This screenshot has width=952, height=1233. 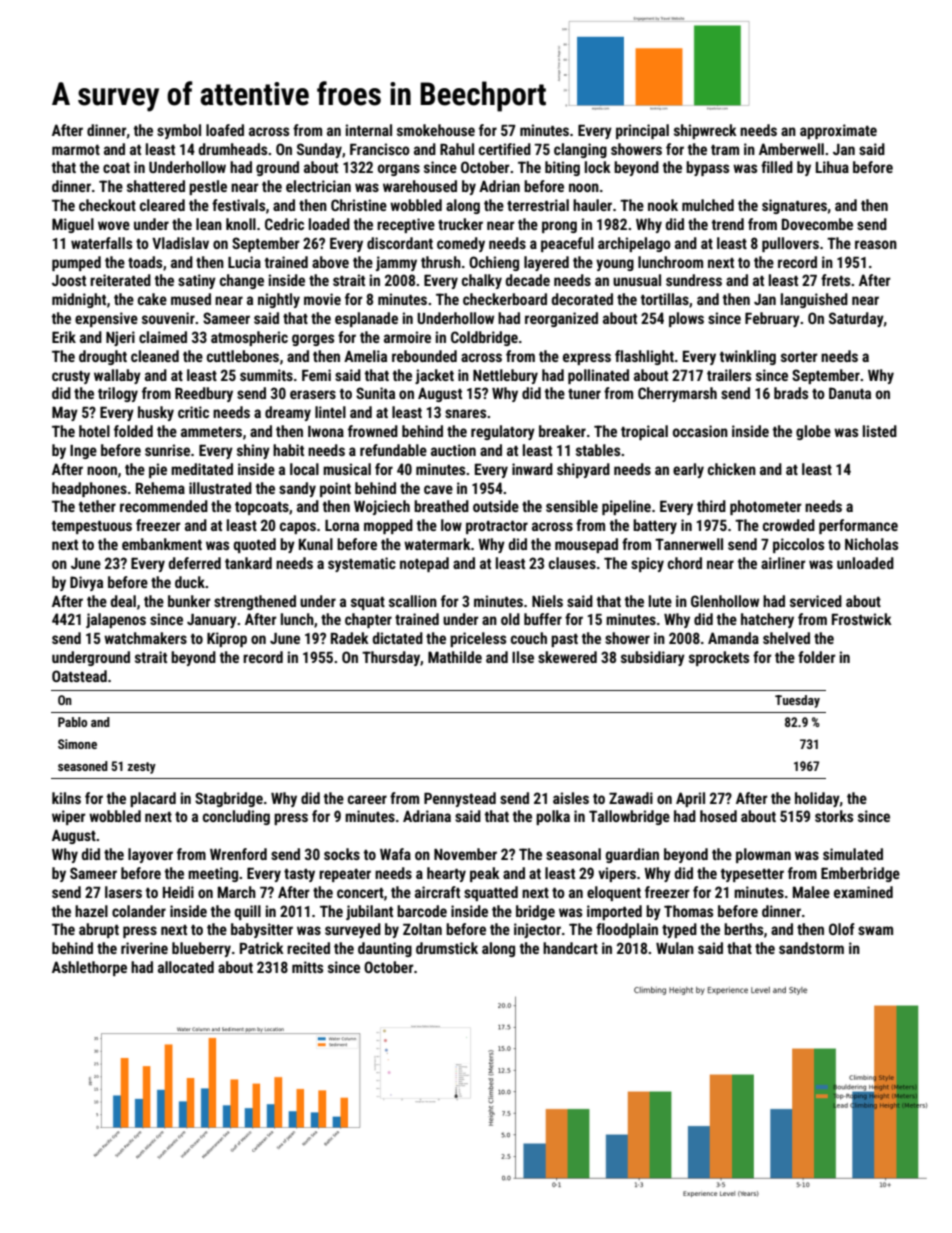 What do you see at coordinates (871, 544) in the screenshot?
I see `Nicholas` at bounding box center [871, 544].
